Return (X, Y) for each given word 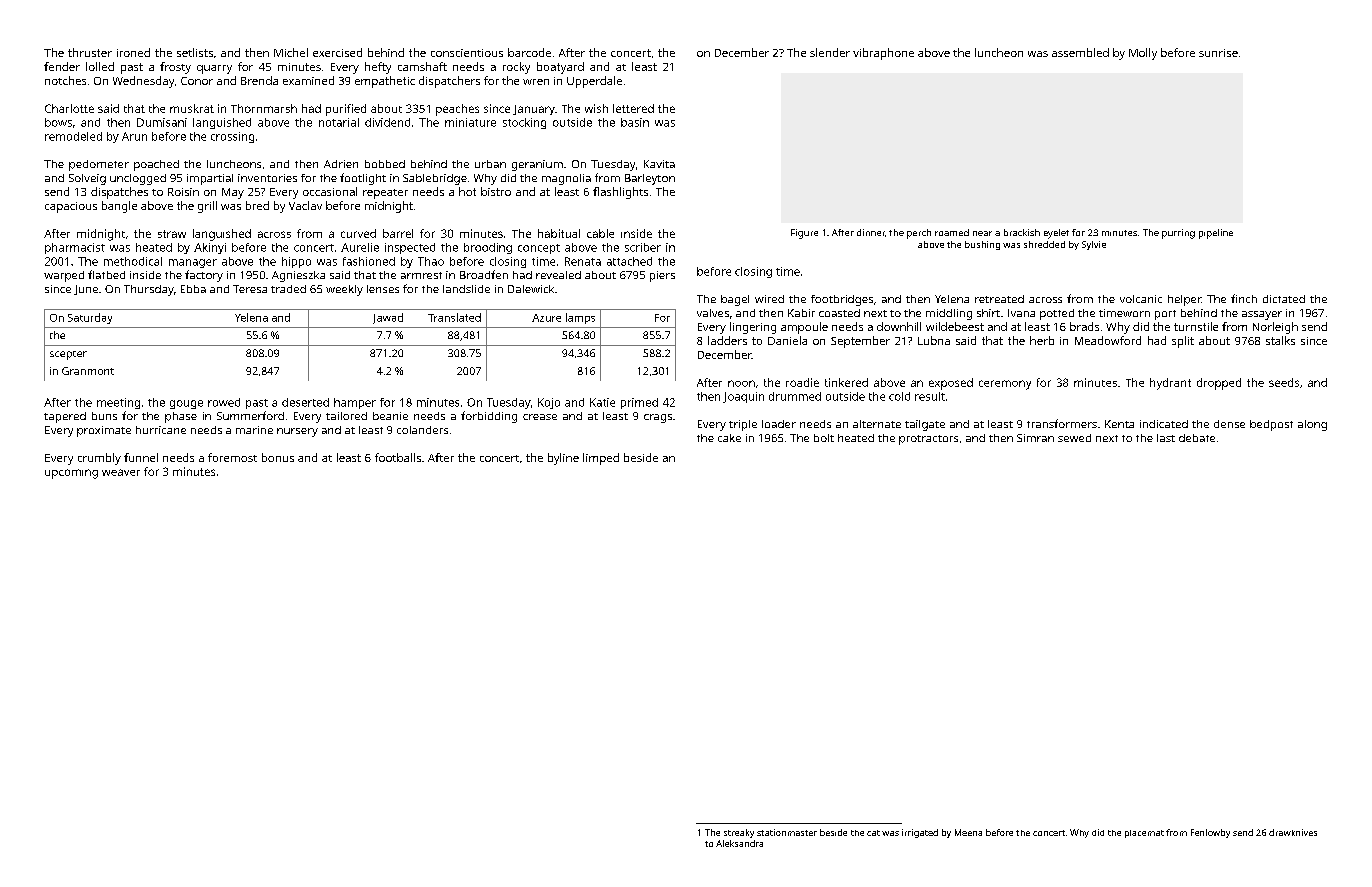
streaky (739, 833)
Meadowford (1108, 340)
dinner (871, 232)
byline (563, 459)
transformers (1062, 423)
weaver (121, 472)
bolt (824, 438)
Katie (602, 402)
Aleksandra (739, 843)
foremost (232, 457)
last (1166, 438)
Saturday (90, 318)
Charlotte (69, 108)
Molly (1143, 54)
